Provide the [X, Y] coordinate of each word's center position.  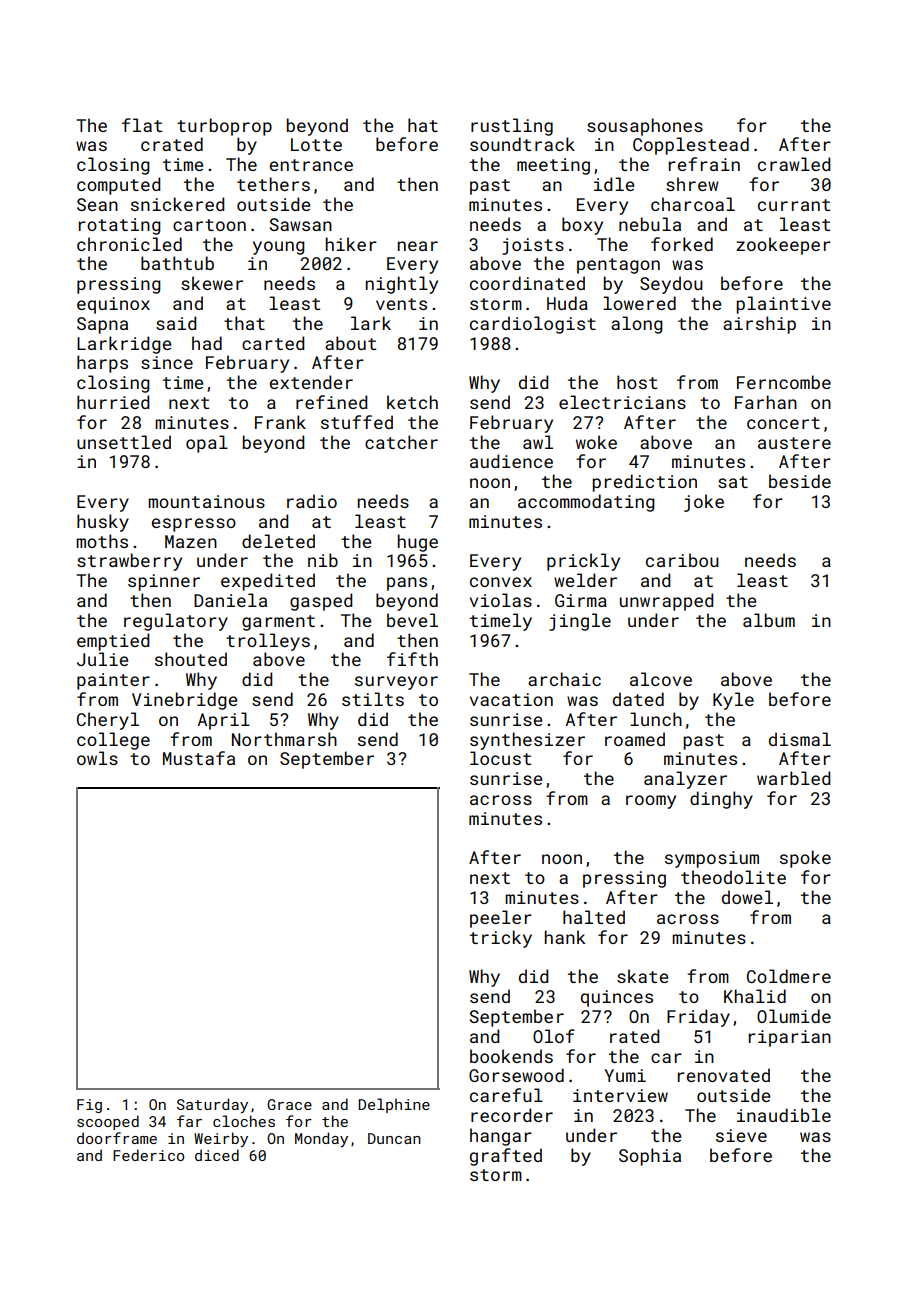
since [167, 362]
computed [118, 186]
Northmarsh [284, 739]
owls [97, 758]
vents [401, 304]
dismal [800, 739]
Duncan [394, 1138]
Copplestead [691, 146]
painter [113, 681]
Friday [698, 1018]
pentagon [618, 266]
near [418, 246]
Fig [89, 1106]
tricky [501, 939]
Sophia [650, 1157]
